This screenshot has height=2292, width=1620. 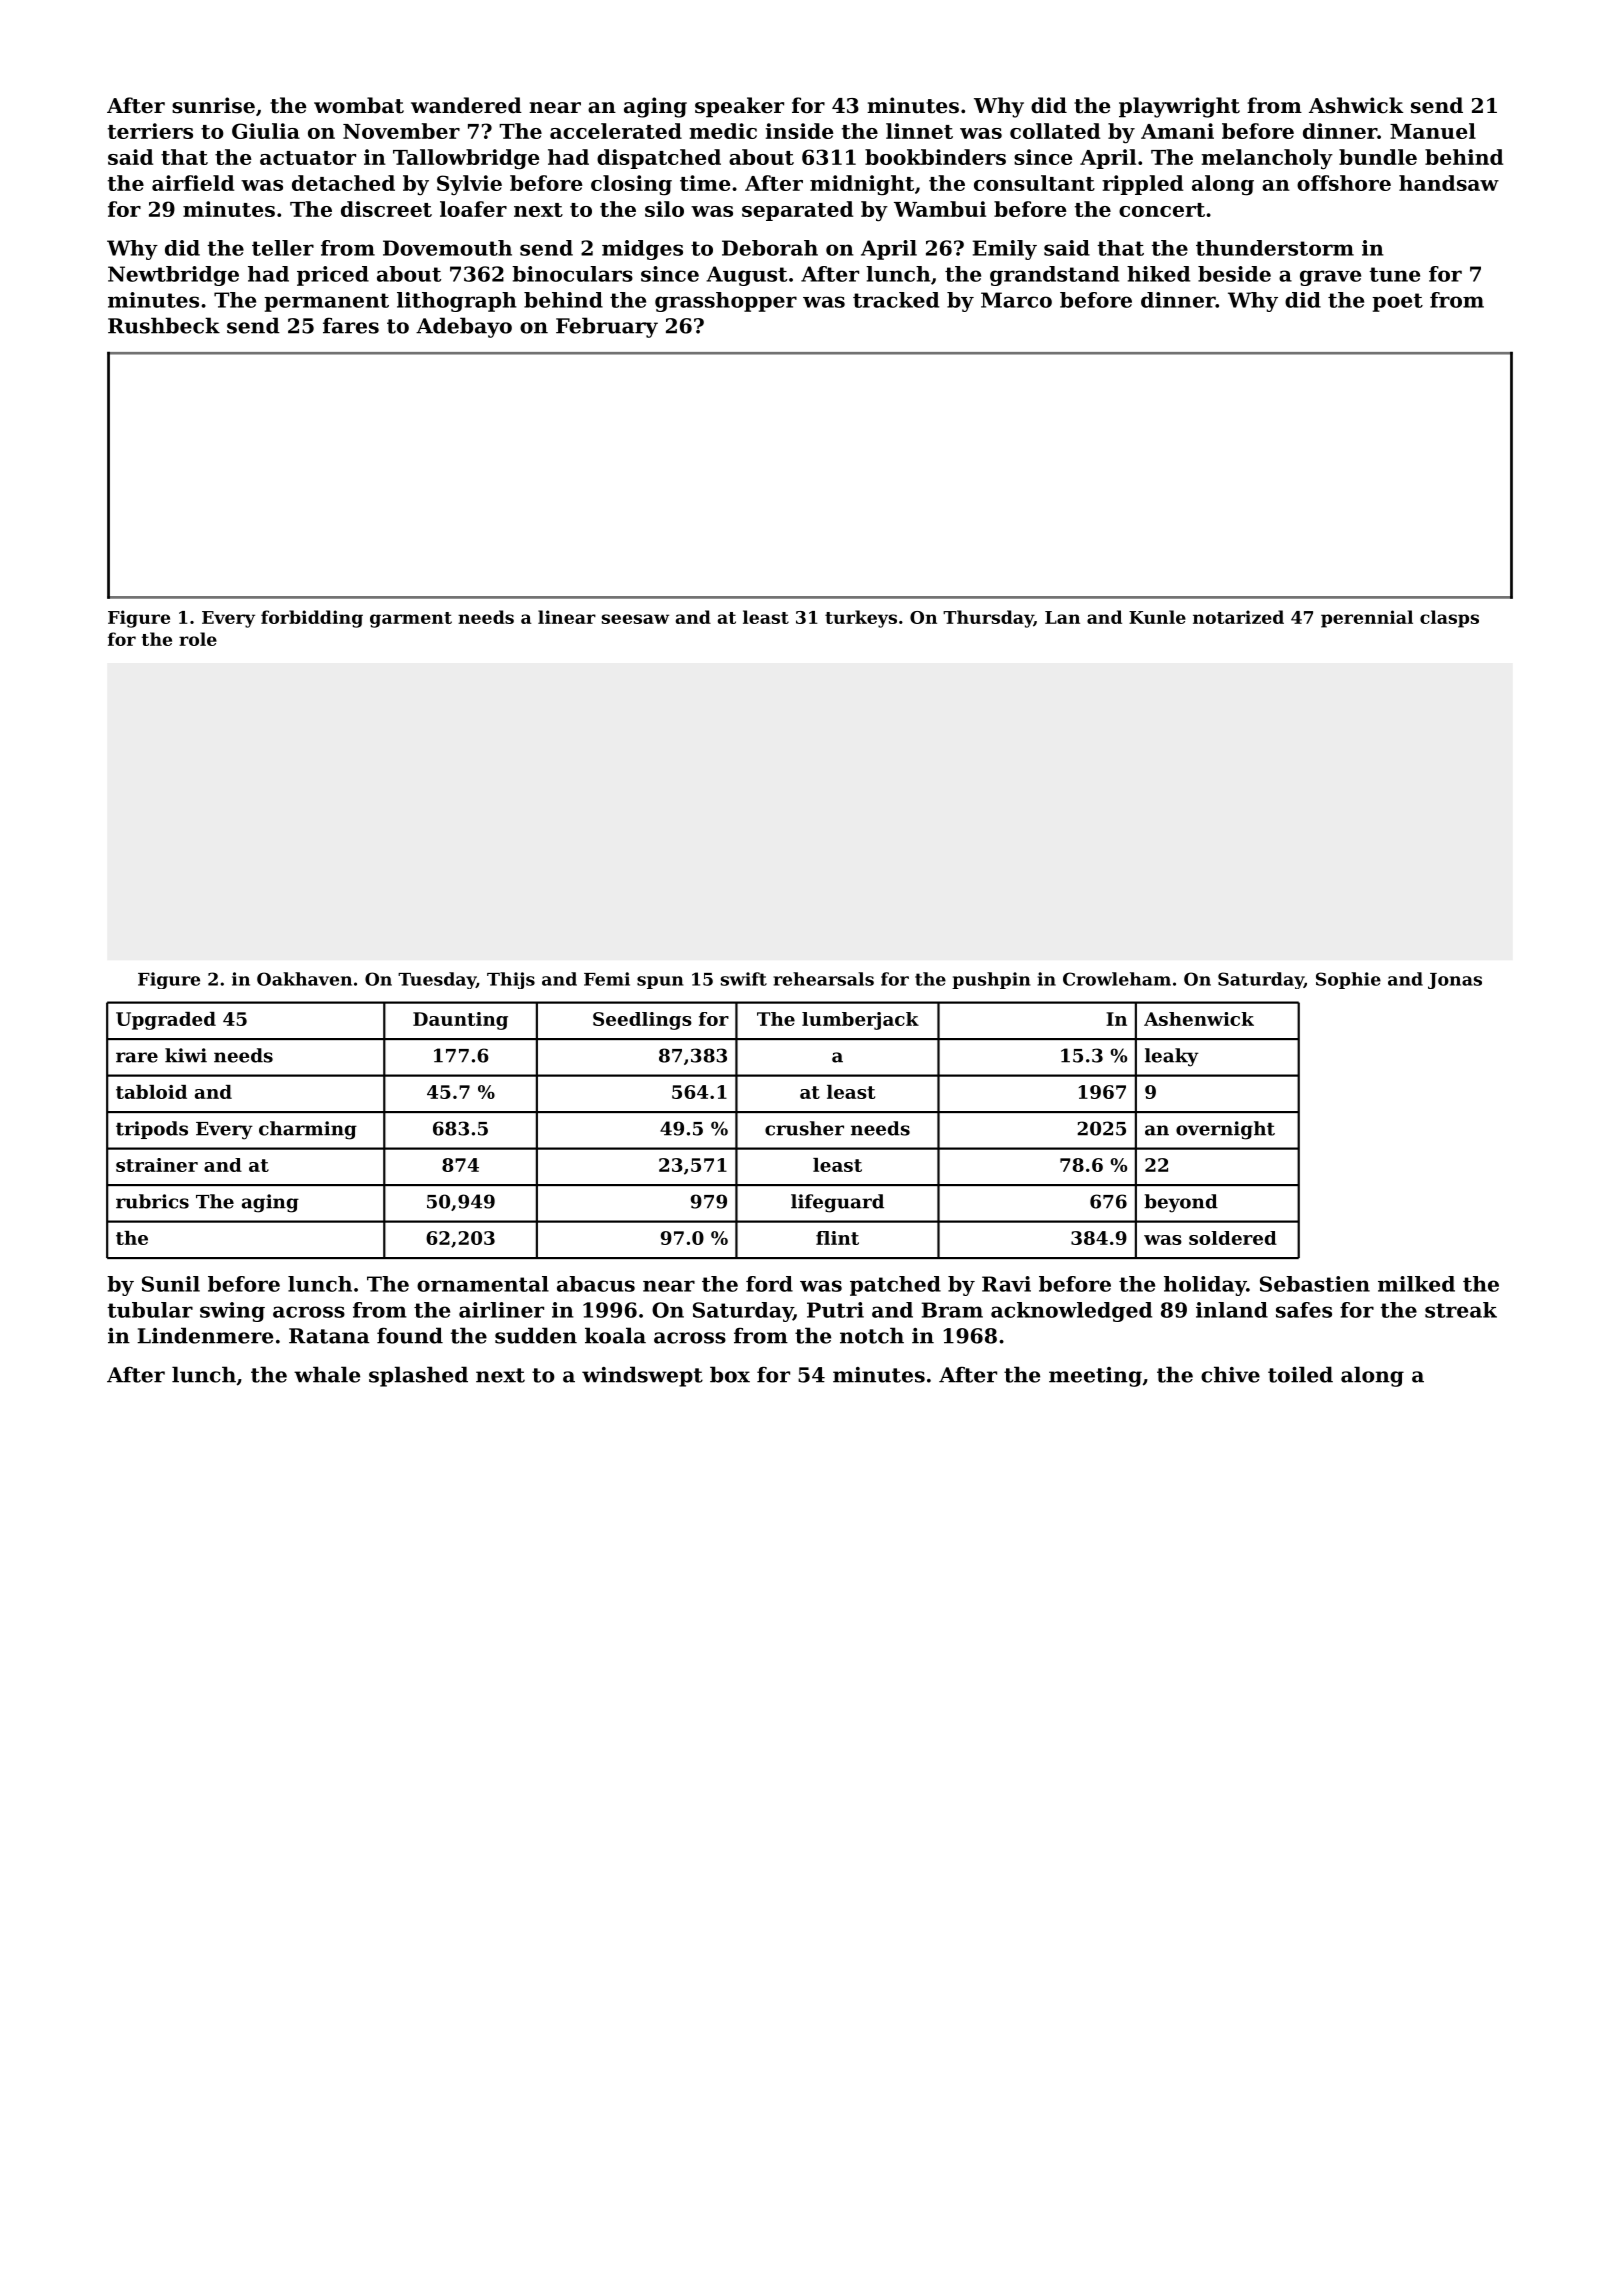 What do you see at coordinates (1117, 979) in the screenshot?
I see `Crowleham` at bounding box center [1117, 979].
